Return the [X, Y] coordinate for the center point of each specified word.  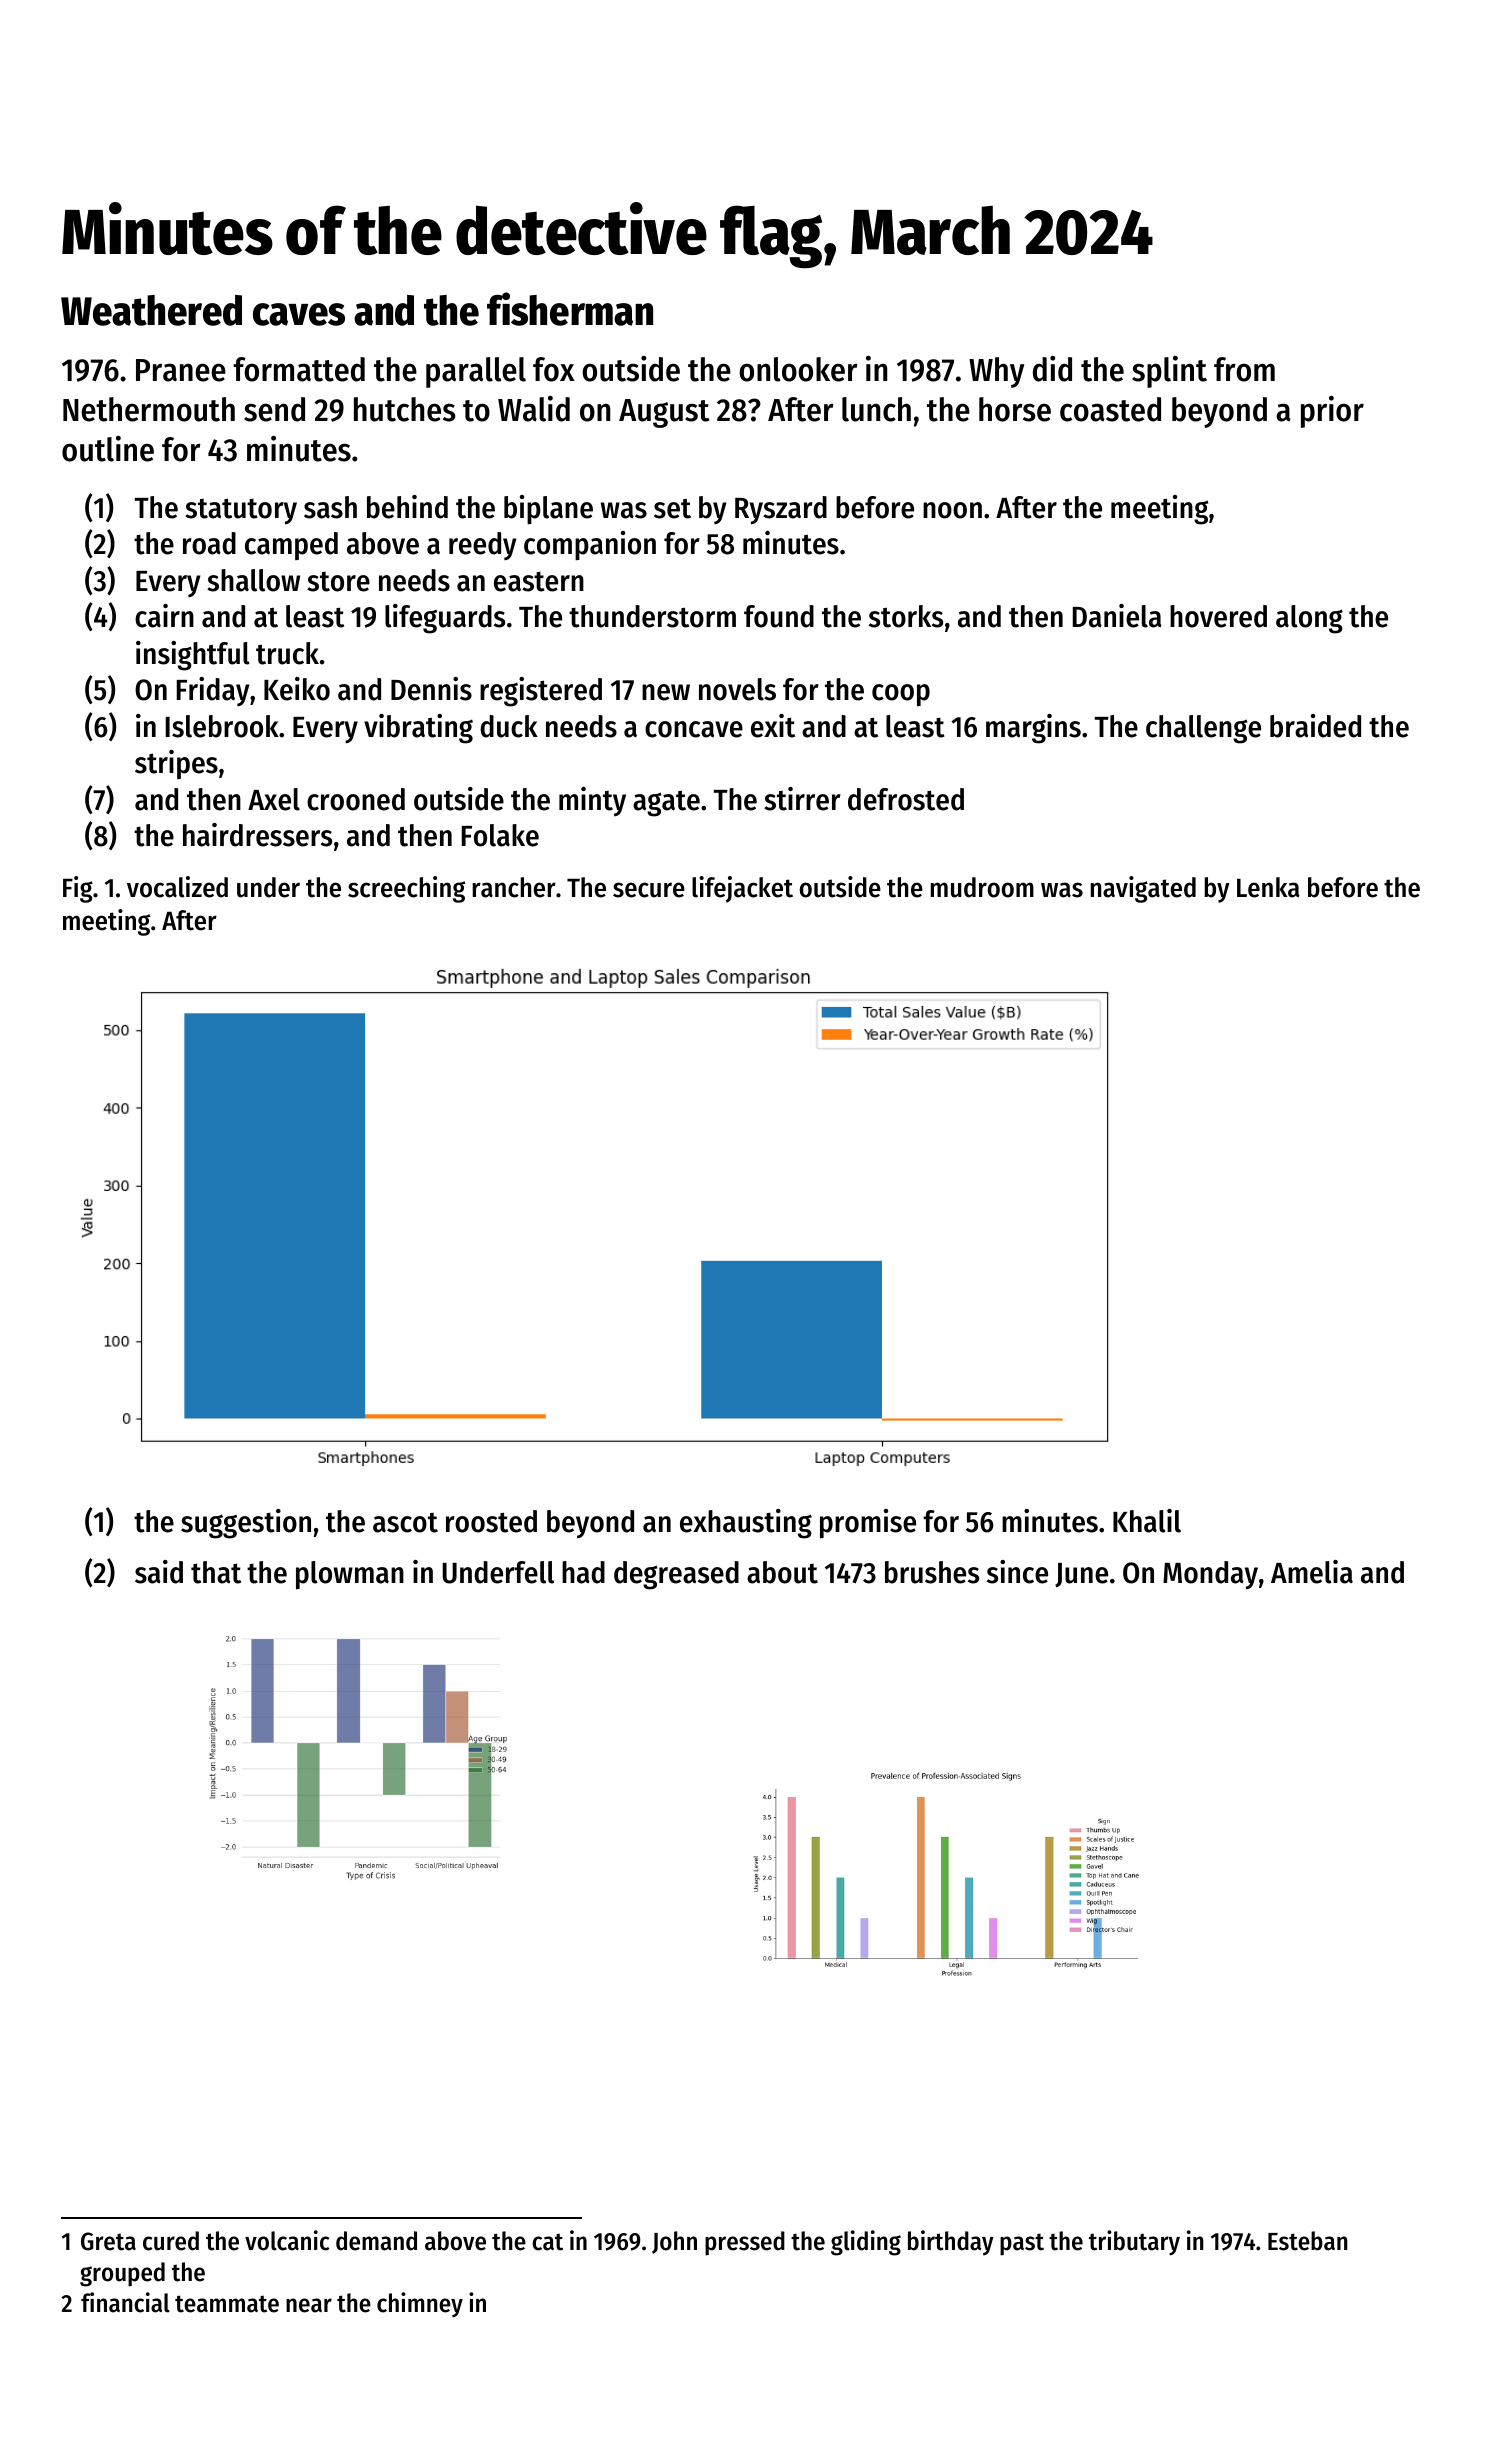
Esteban [1308, 2241]
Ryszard [781, 510]
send [274, 409]
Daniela [1117, 616]
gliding [866, 2243]
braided [1315, 726]
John [674, 2242]
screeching [406, 889]
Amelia [1312, 1572]
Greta [108, 2241]
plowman [350, 1575]
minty [592, 801]
